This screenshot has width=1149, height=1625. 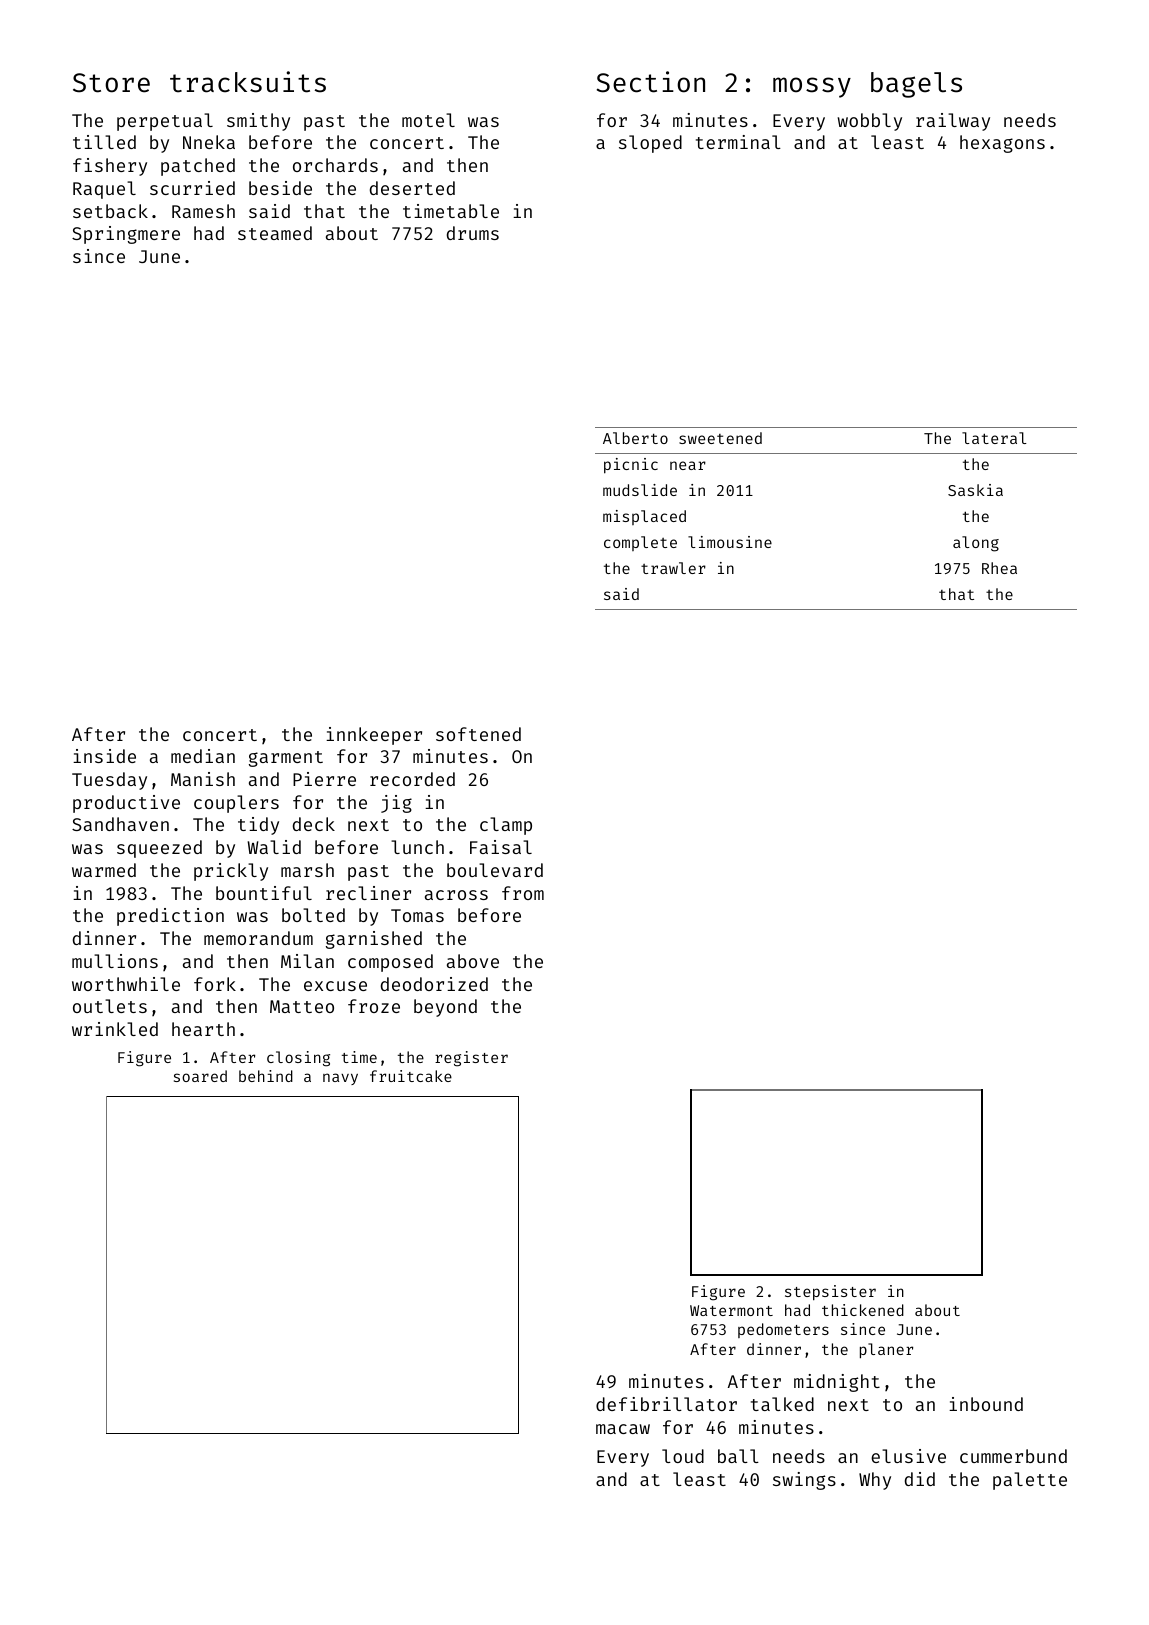 What do you see at coordinates (623, 1429) in the screenshot?
I see `macaw` at bounding box center [623, 1429].
